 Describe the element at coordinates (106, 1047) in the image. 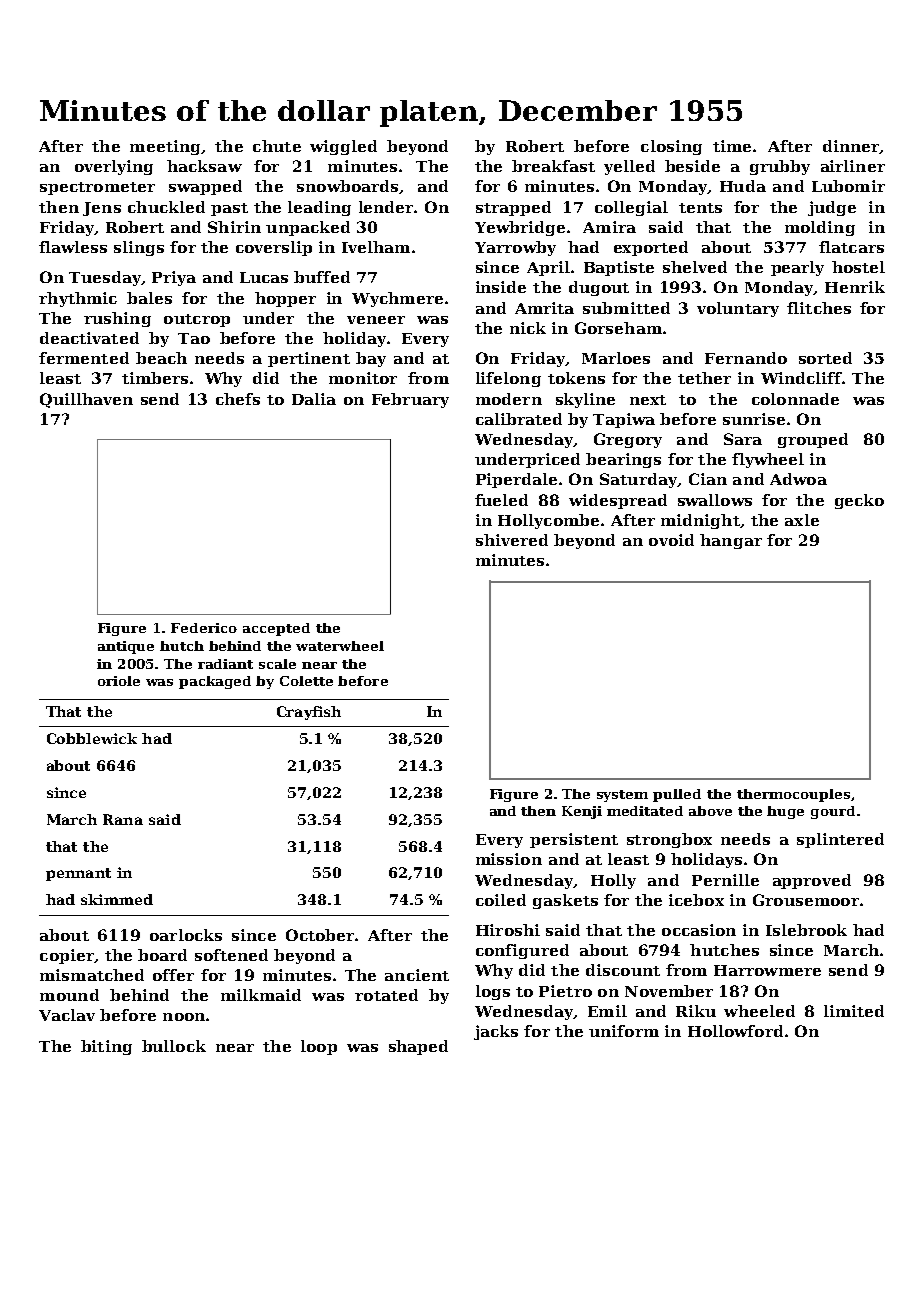

I see `biting` at that location.
